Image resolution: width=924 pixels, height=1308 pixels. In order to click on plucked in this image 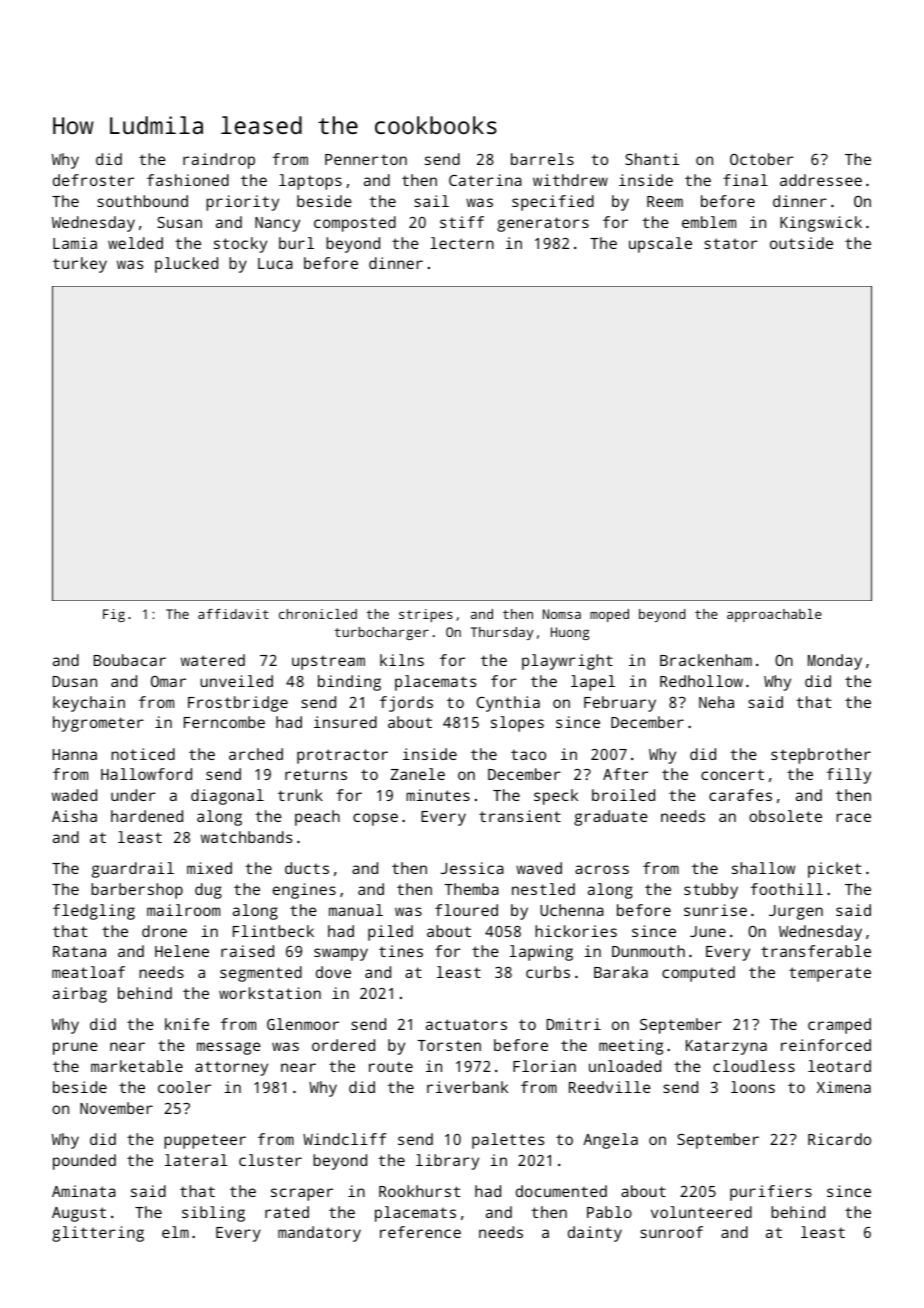, I will do `click(186, 265)`.
